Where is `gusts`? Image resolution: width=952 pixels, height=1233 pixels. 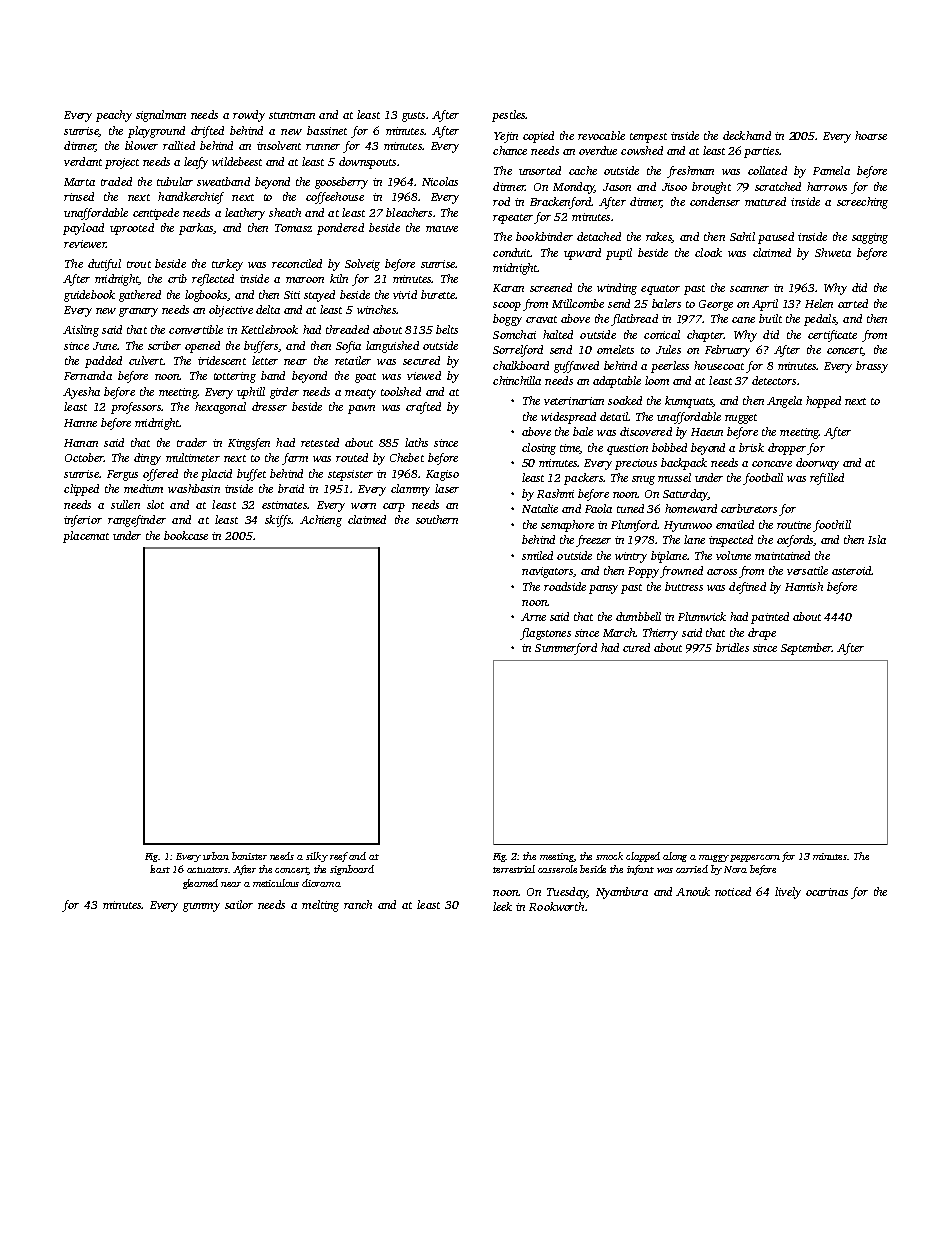 gusts is located at coordinates (413, 117).
